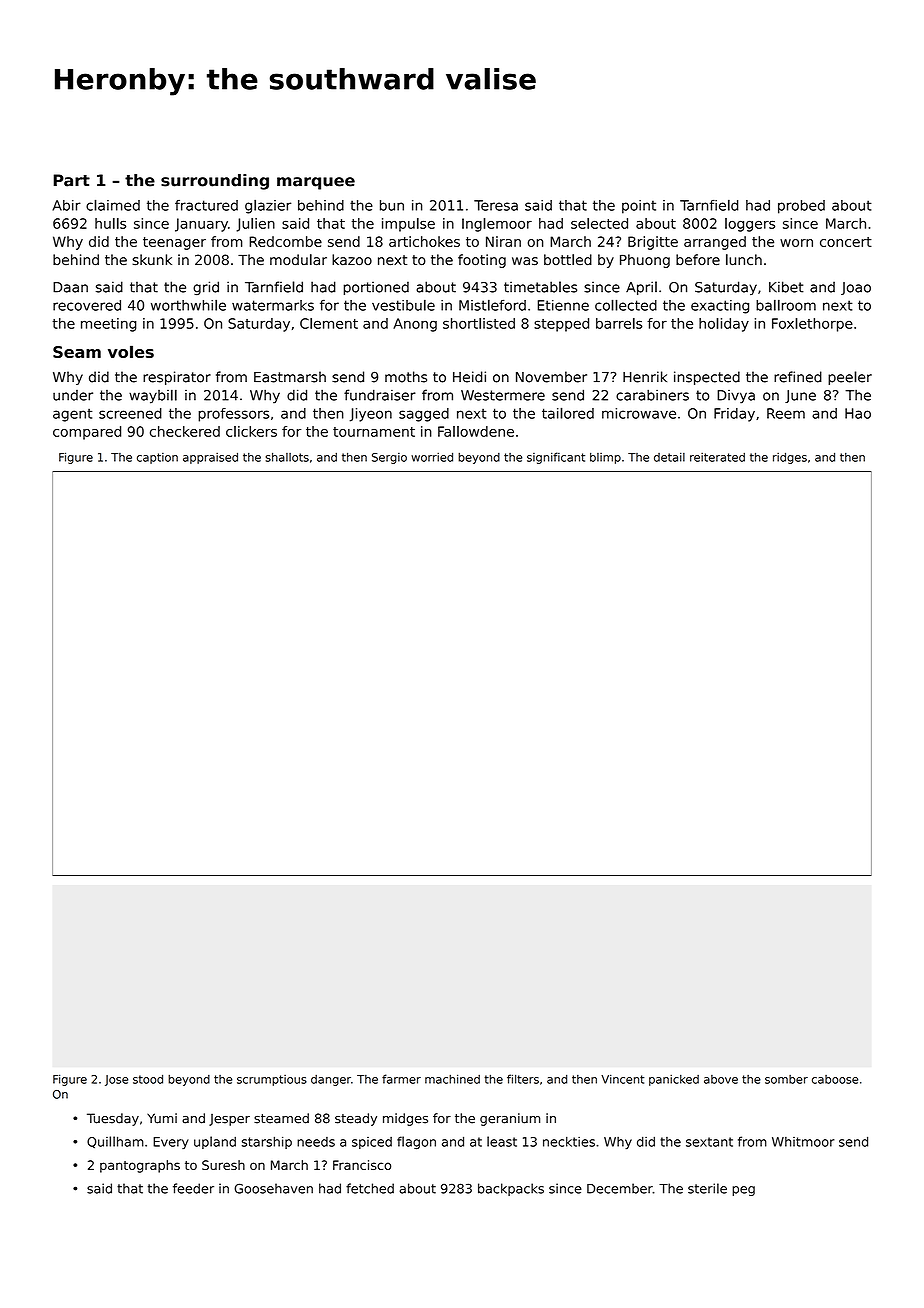  What do you see at coordinates (157, 458) in the image?
I see `caption` at bounding box center [157, 458].
